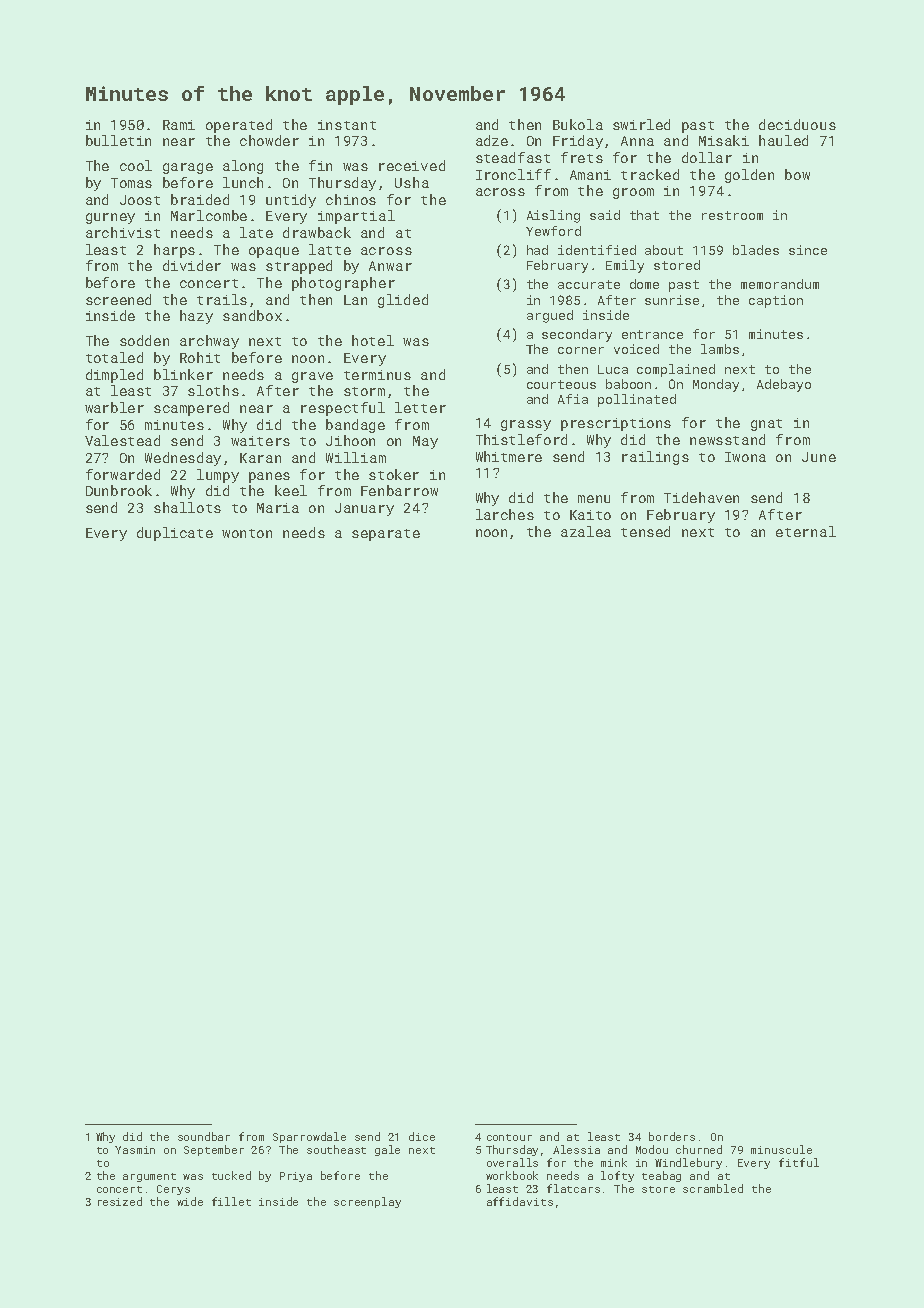  What do you see at coordinates (135, 1150) in the screenshot?
I see `Yasmin` at bounding box center [135, 1150].
